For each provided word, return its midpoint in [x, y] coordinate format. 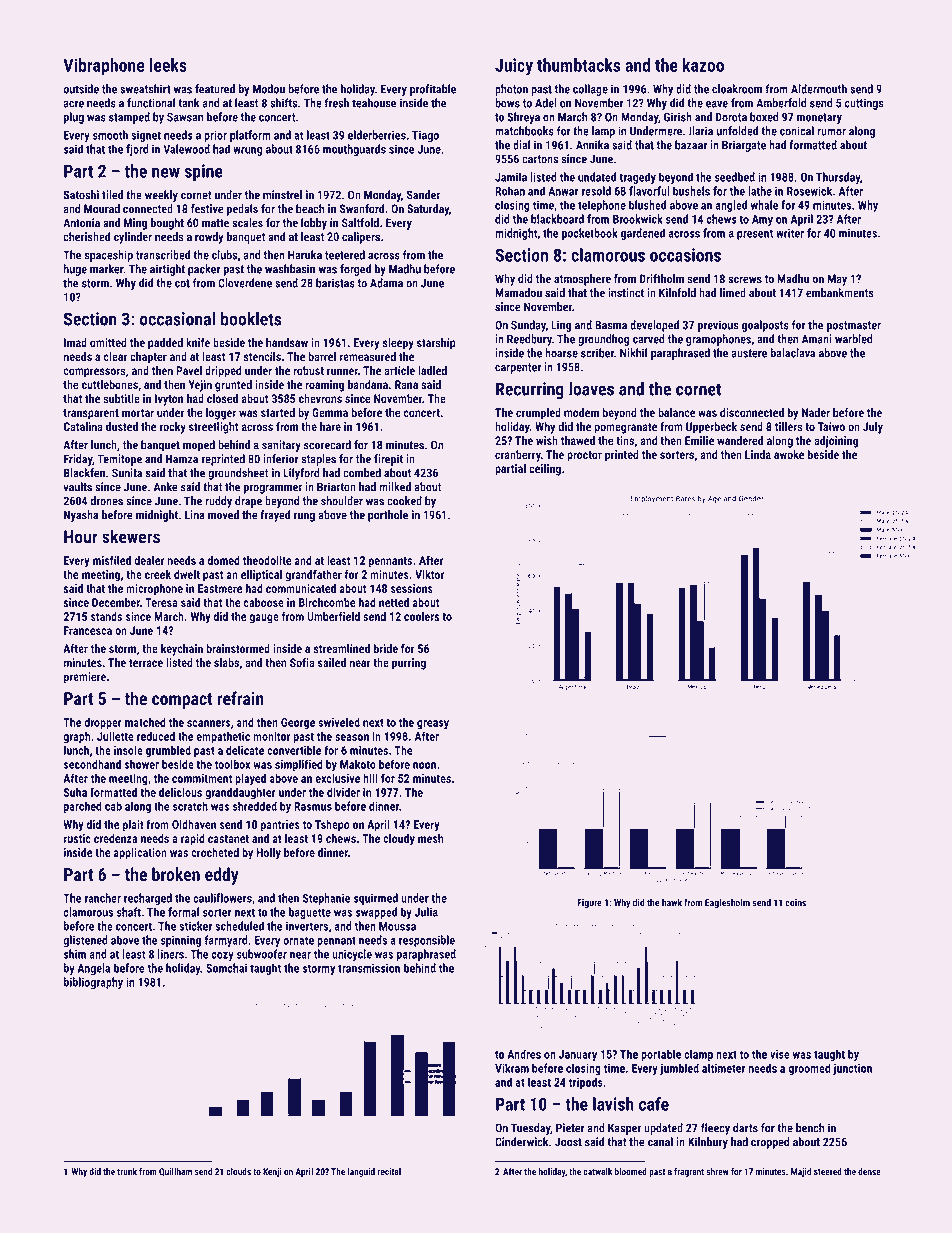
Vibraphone [104, 67]
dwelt [187, 574]
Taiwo [831, 426]
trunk [127, 1171]
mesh [430, 838]
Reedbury [529, 340]
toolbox [232, 764]
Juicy [514, 67]
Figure [590, 903]
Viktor [429, 574]
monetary [819, 118]
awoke [789, 454]
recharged [148, 899]
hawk [672, 902]
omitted [108, 342]
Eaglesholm [727, 903]
